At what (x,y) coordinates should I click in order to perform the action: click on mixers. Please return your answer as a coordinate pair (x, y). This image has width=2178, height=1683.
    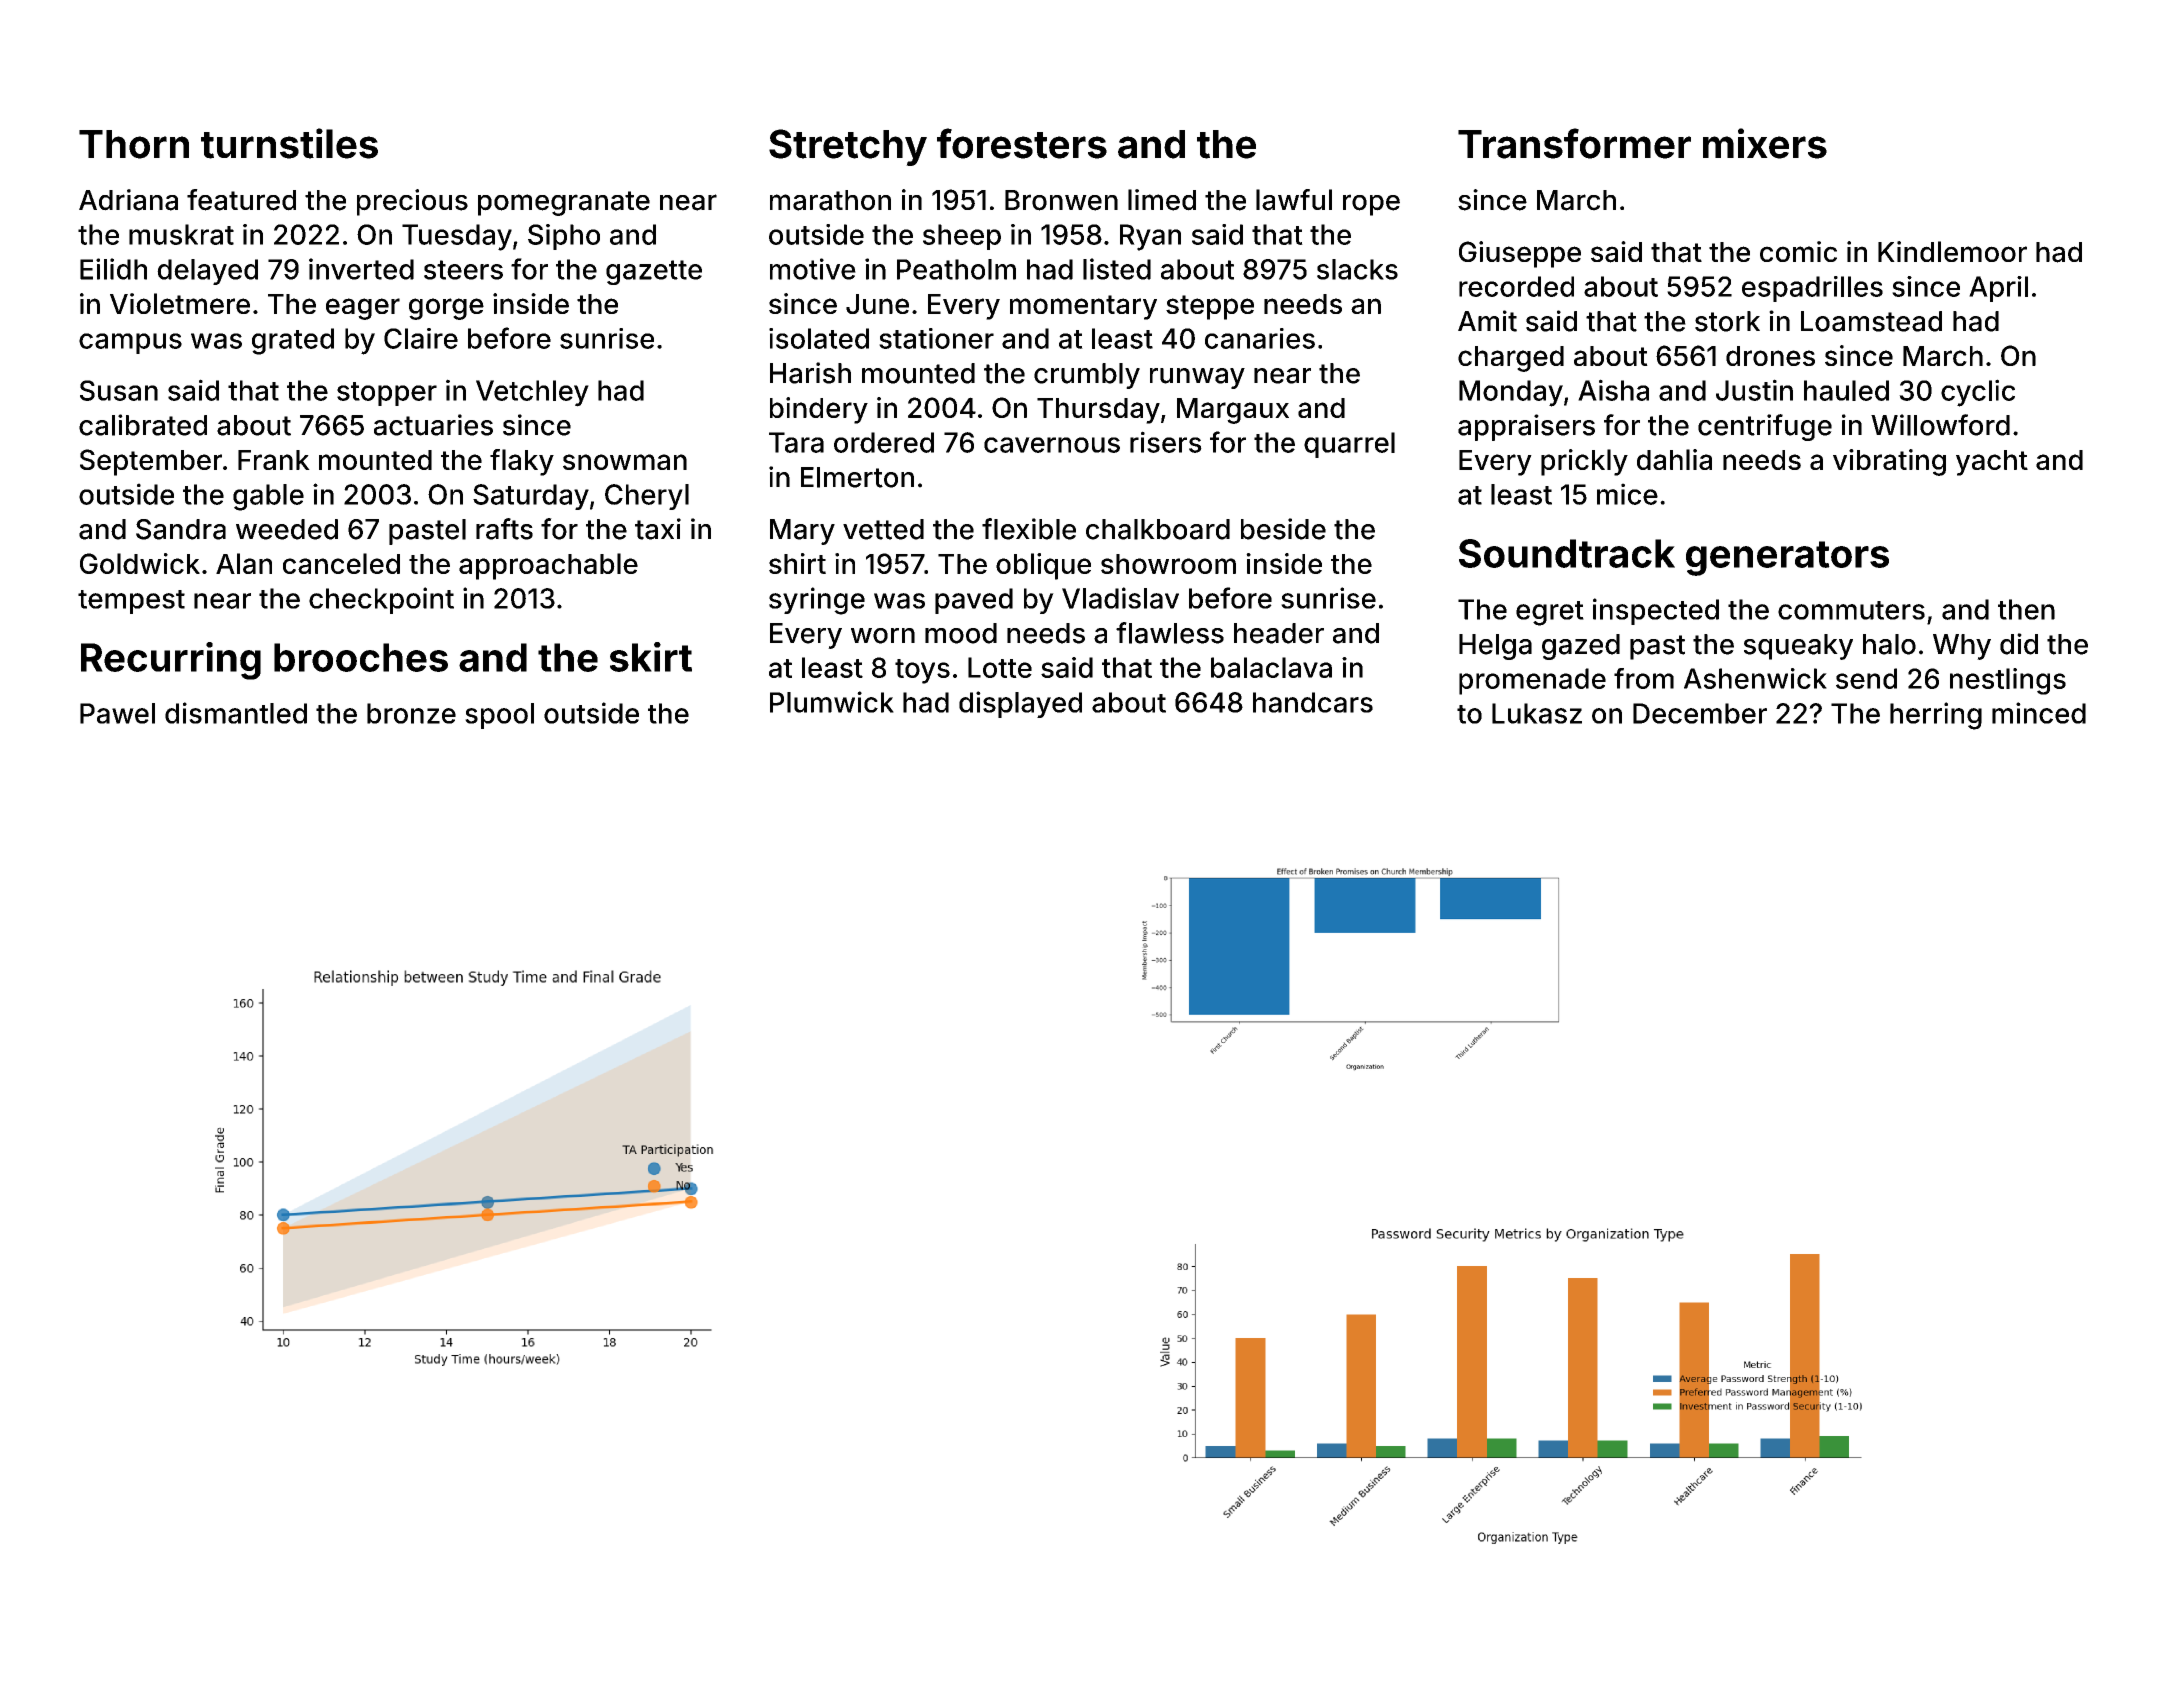
    Looking at the image, I should click on (1765, 143).
